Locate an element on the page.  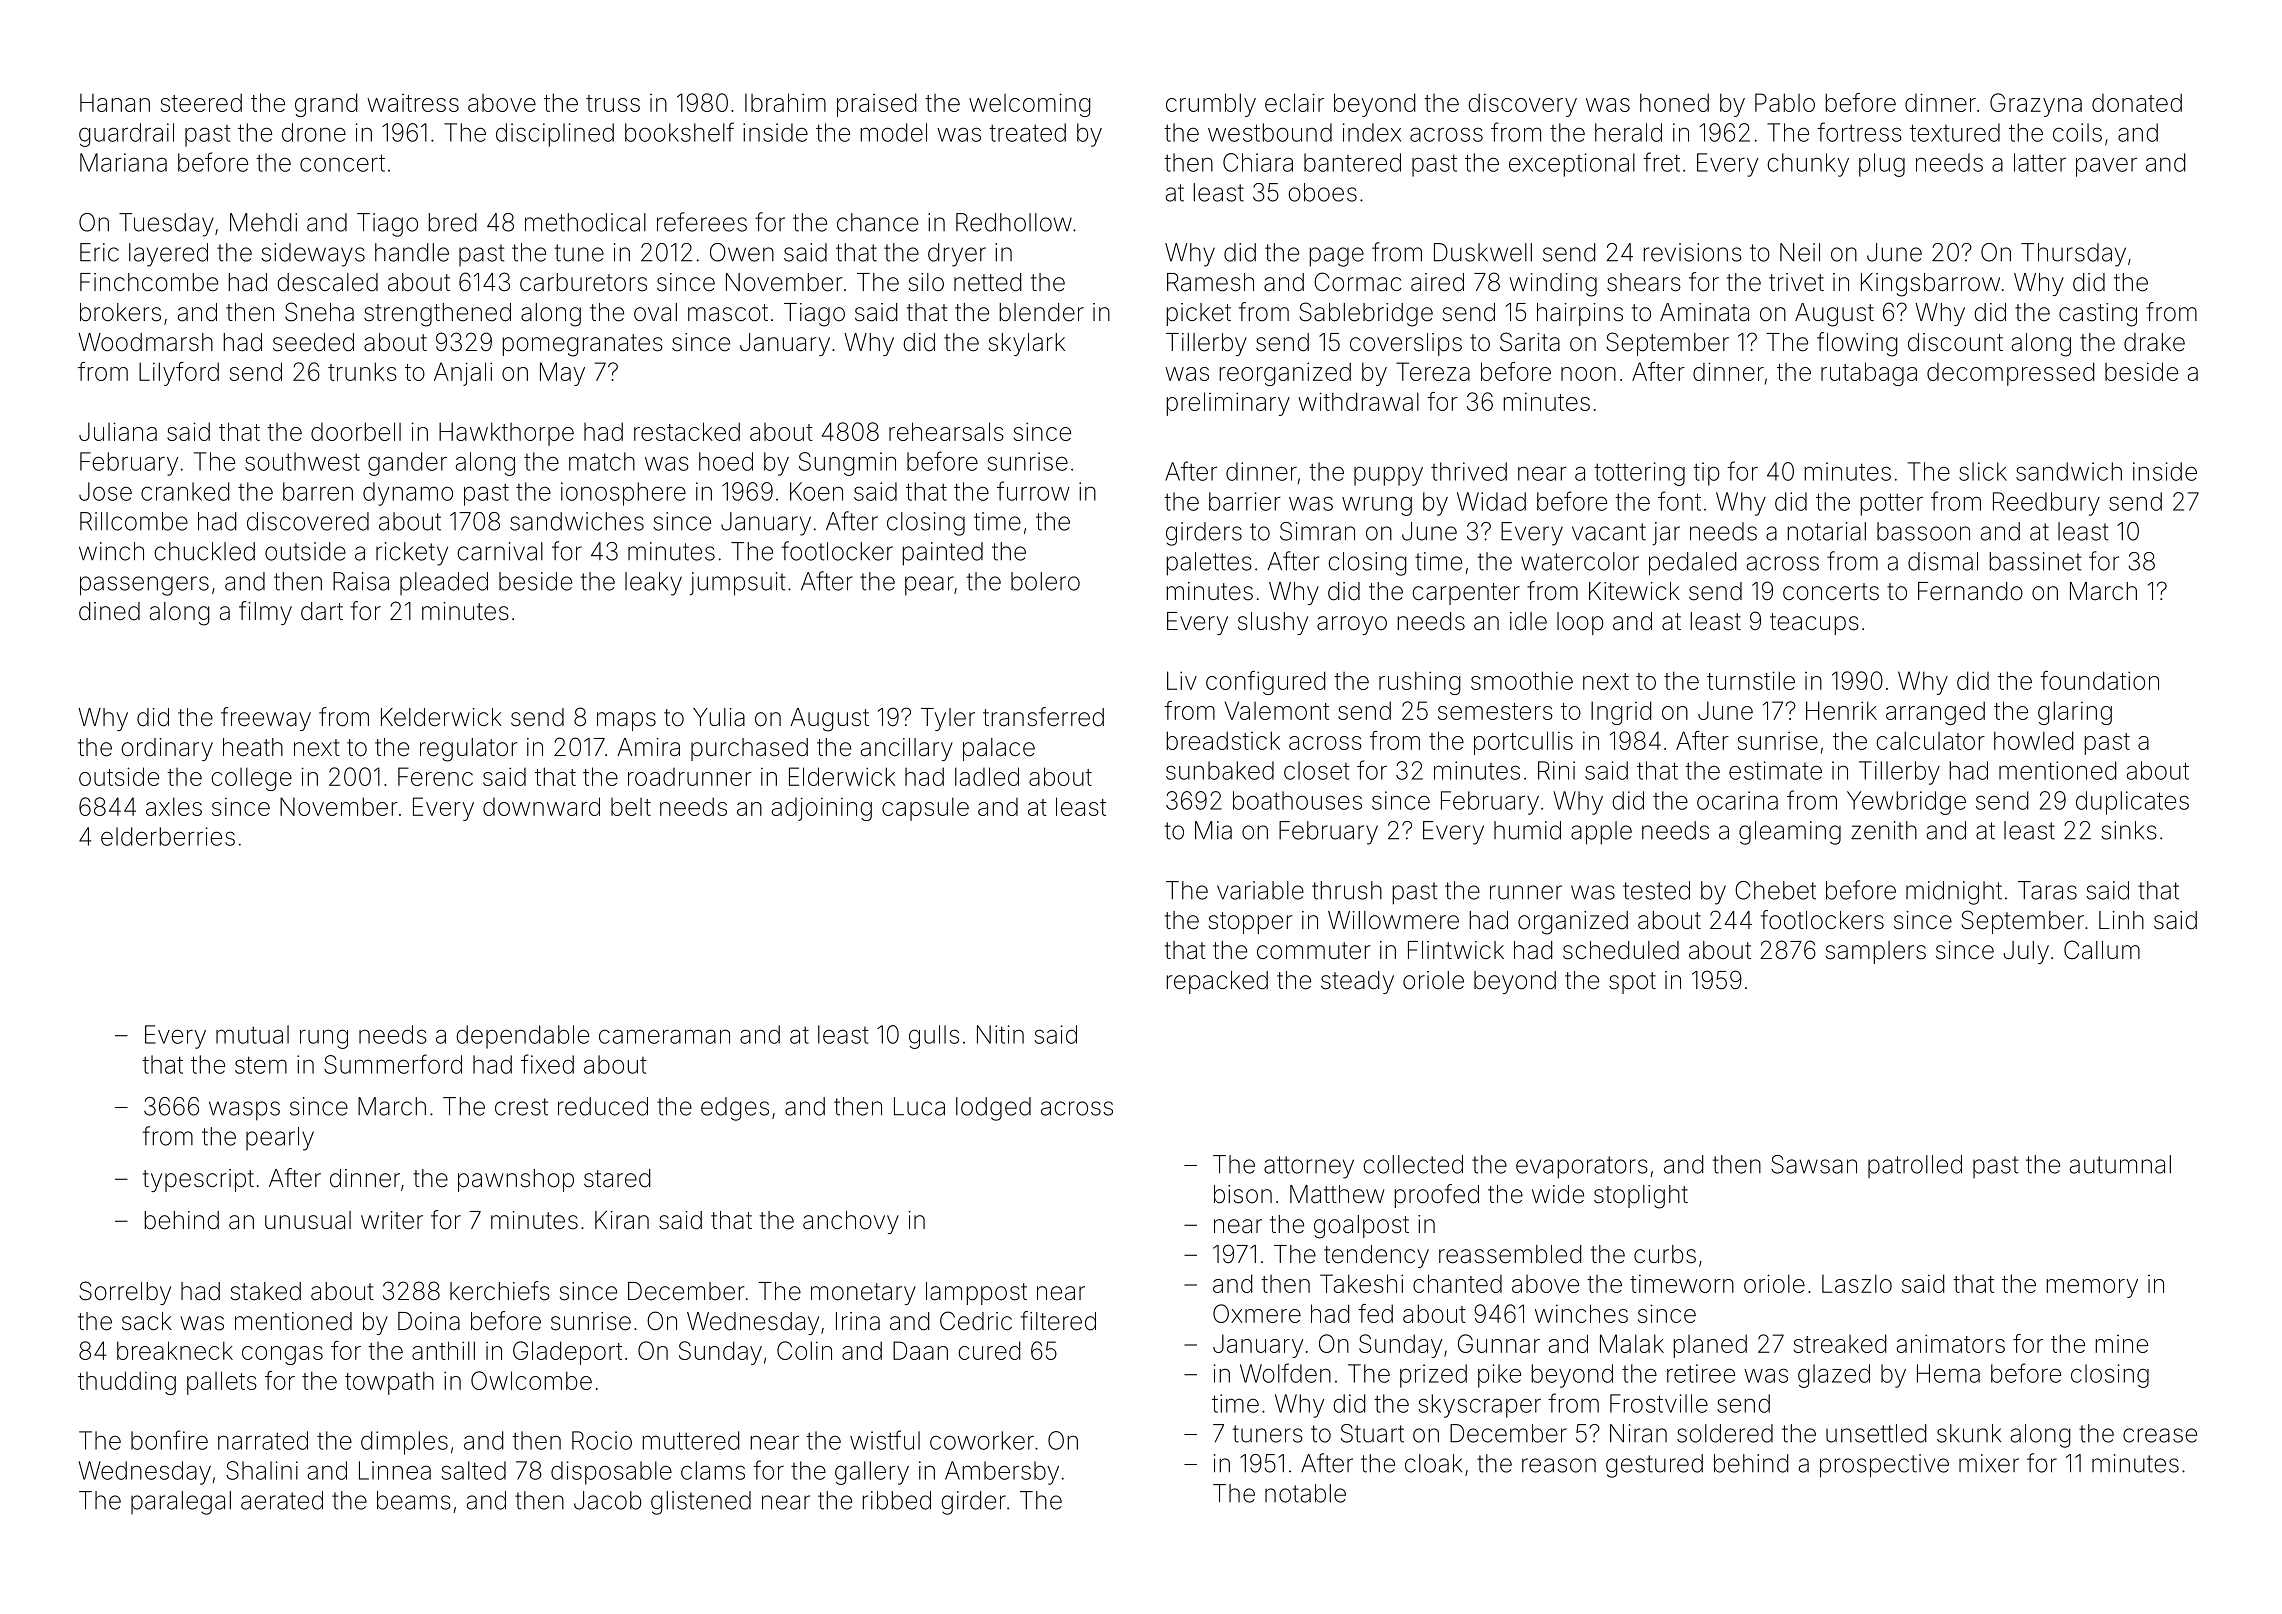
Chebet is located at coordinates (1775, 890).
